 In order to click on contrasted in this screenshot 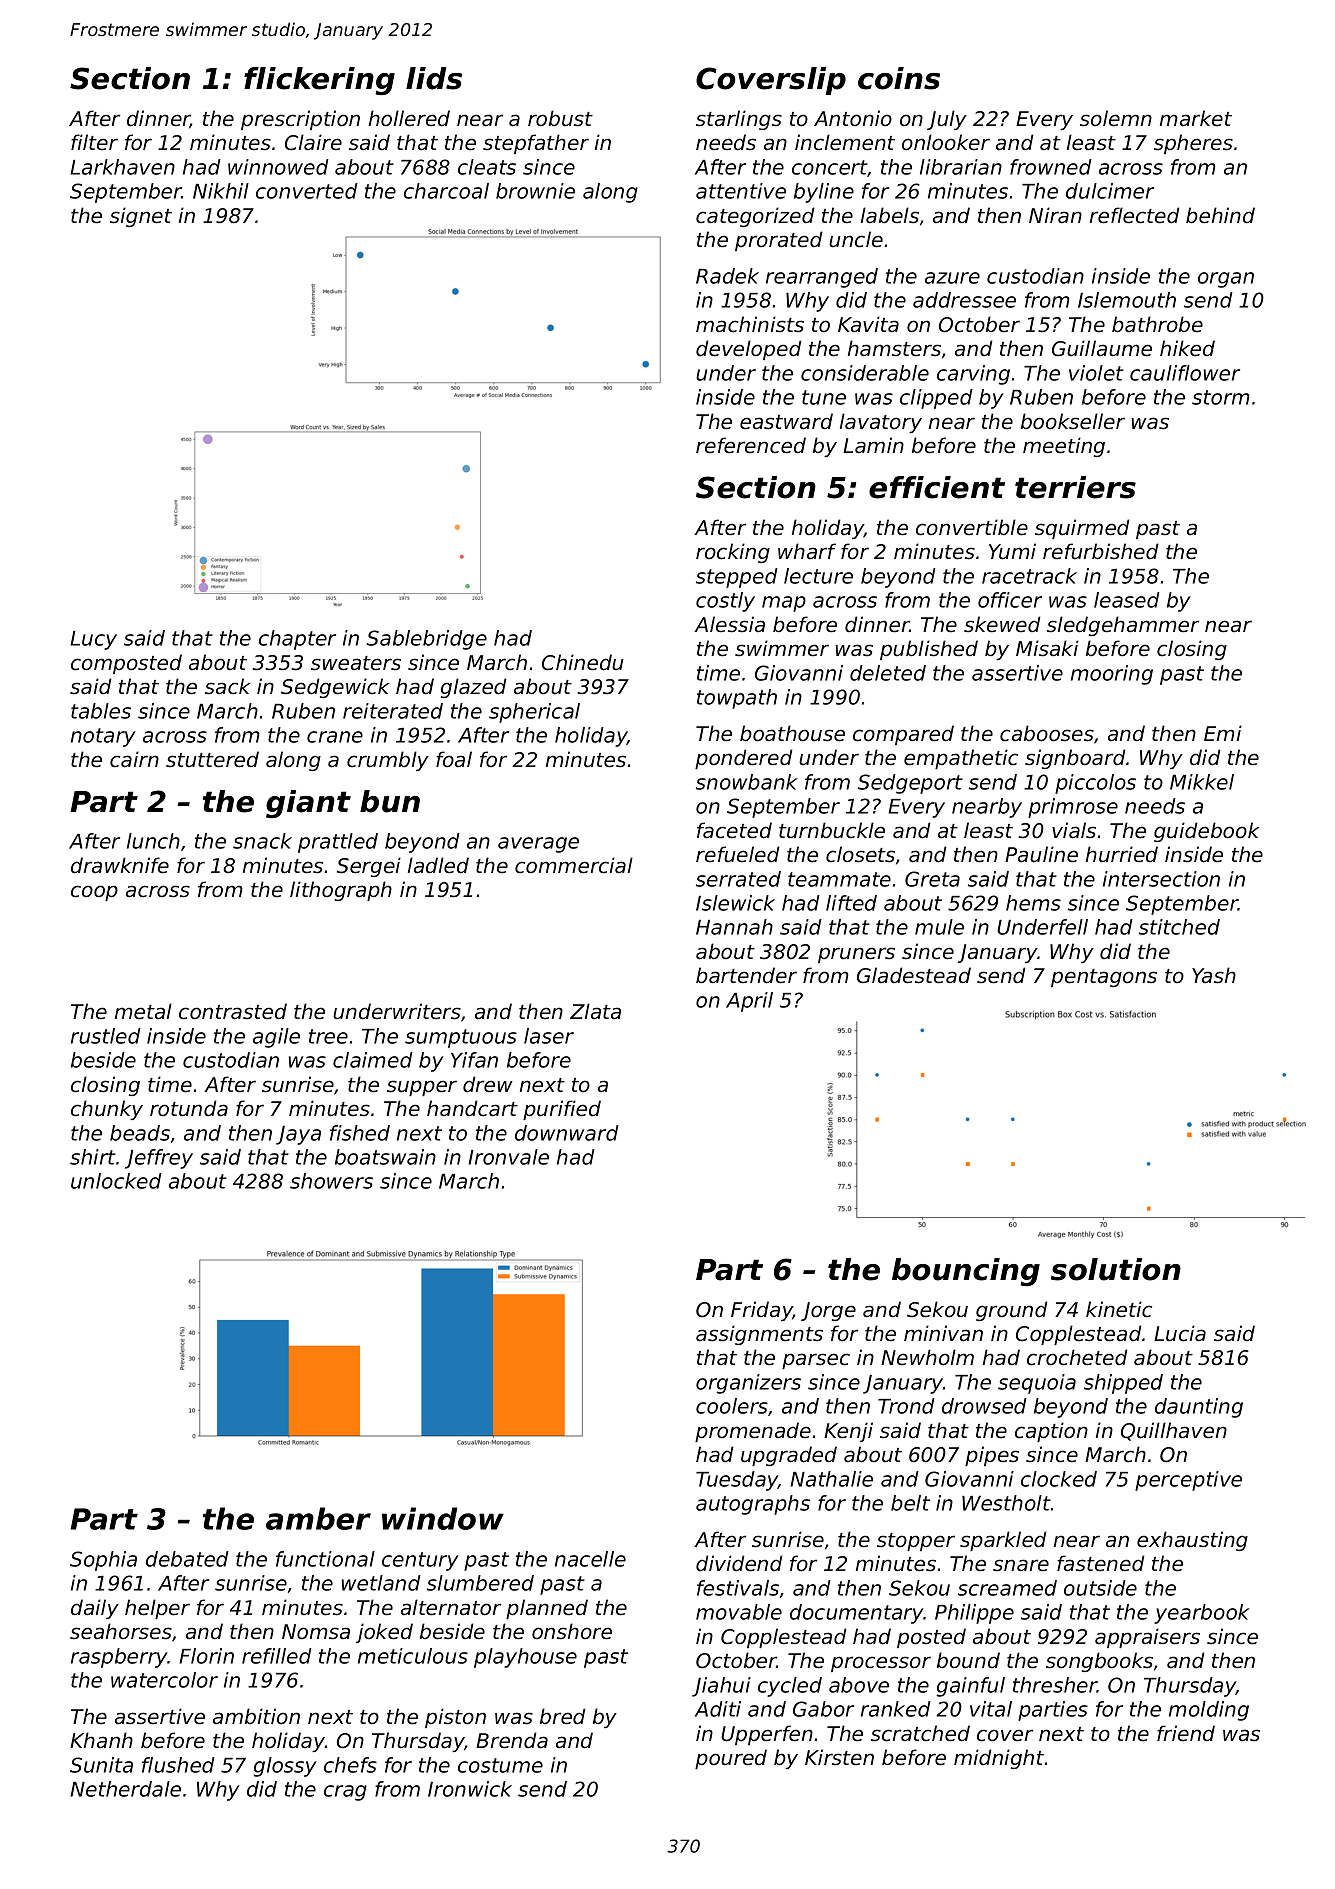, I will do `click(233, 1011)`.
